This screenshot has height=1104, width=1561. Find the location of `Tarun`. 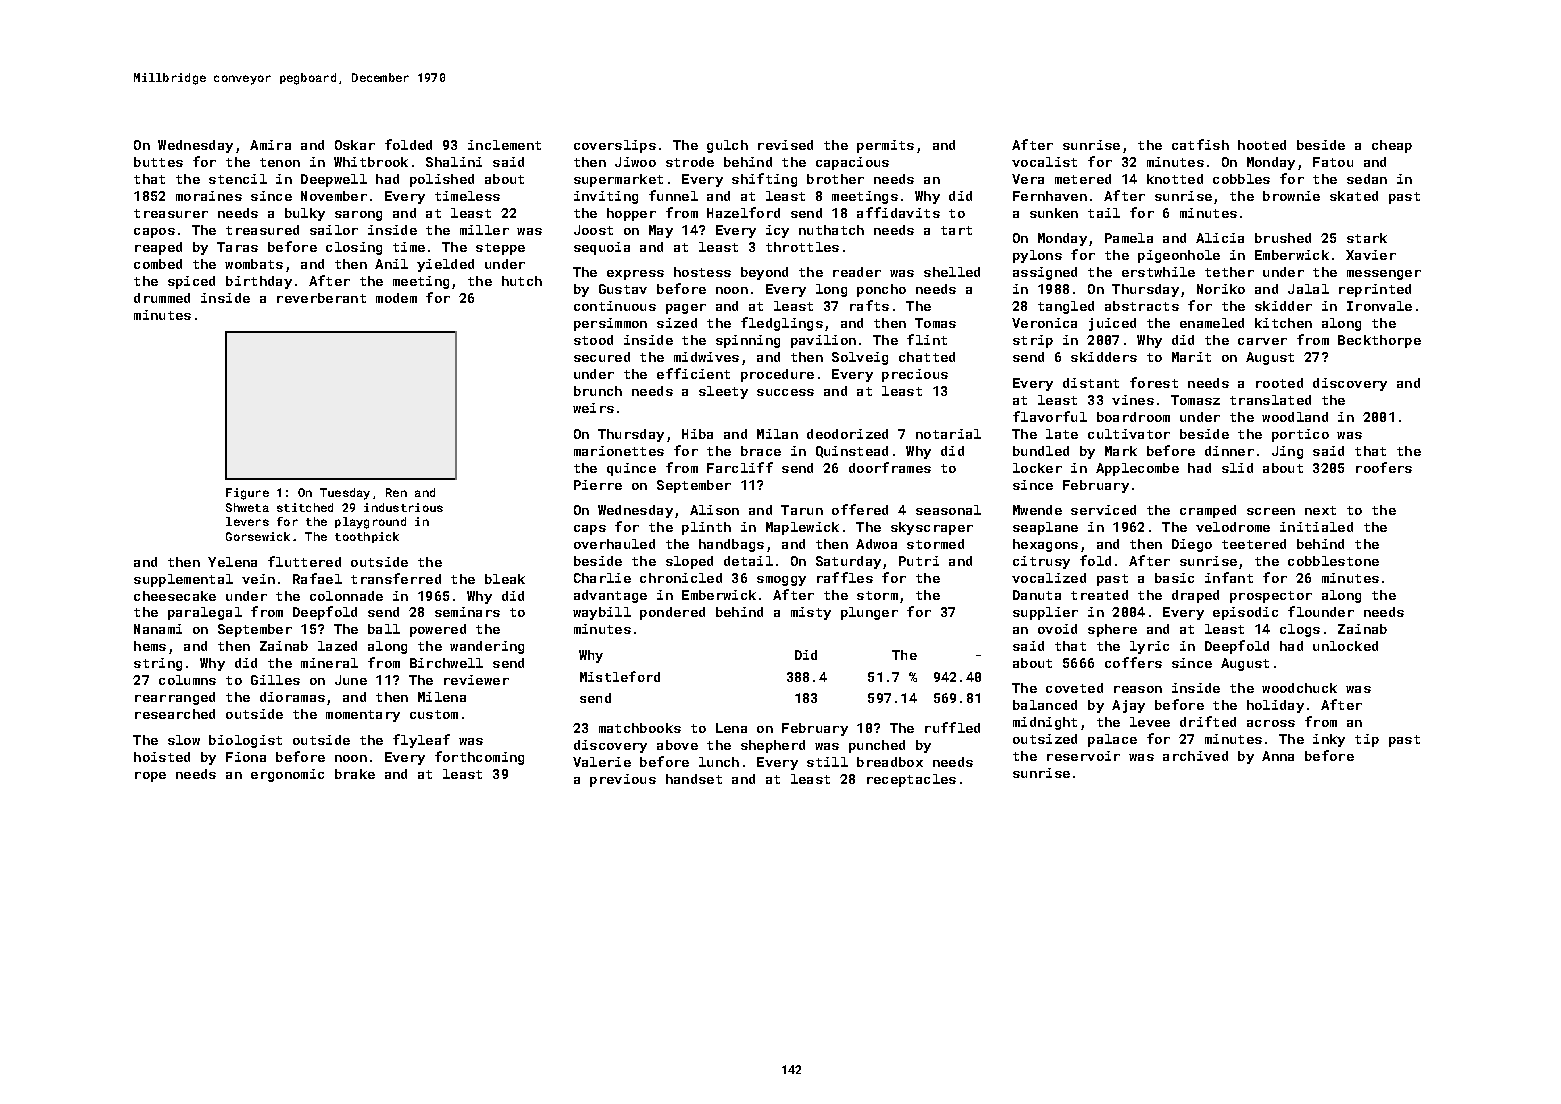

Tarun is located at coordinates (802, 510).
